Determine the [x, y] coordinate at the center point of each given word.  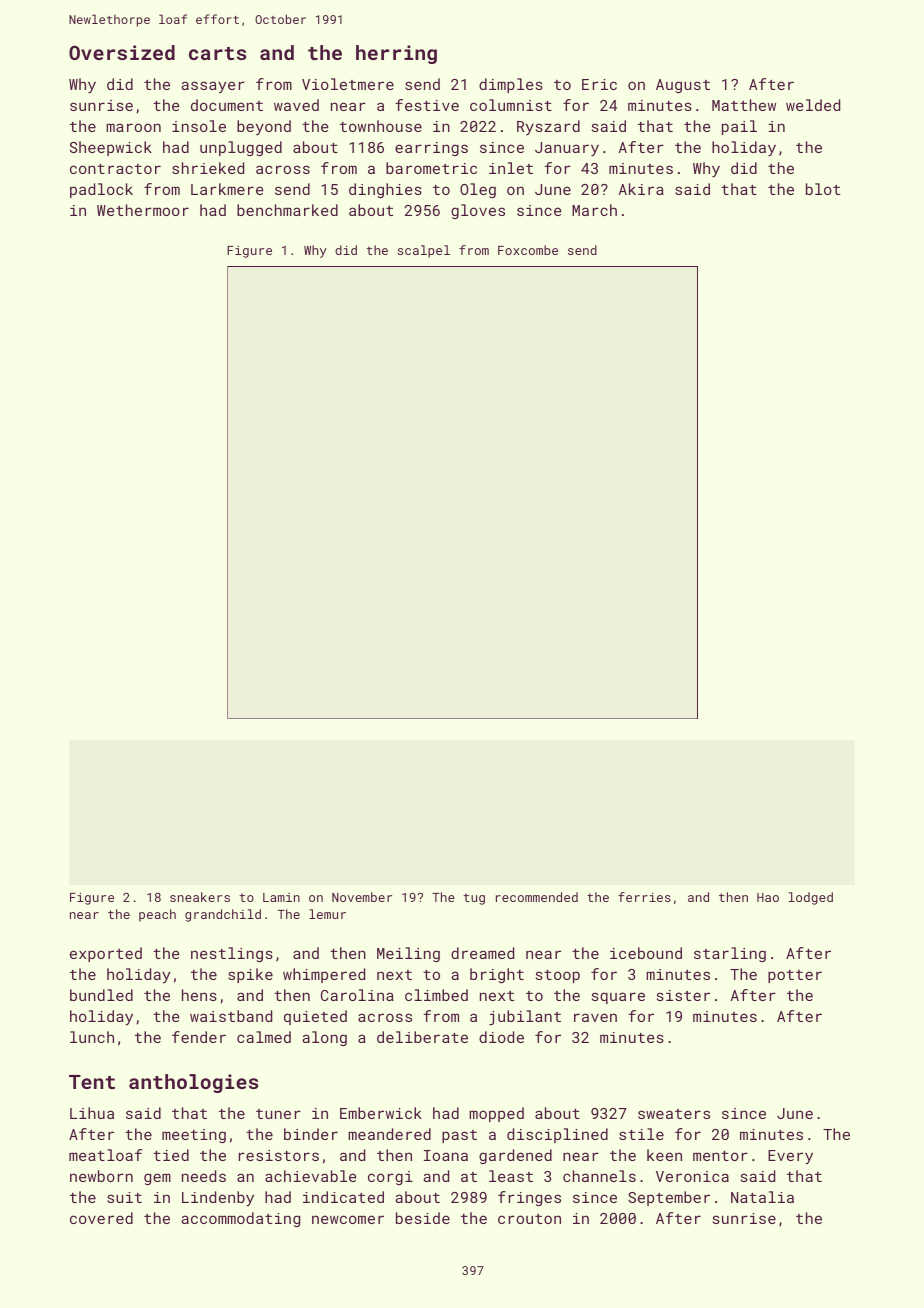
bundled [101, 995]
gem [157, 1179]
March [594, 210]
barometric [431, 168]
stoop [558, 976]
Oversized [122, 52]
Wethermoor [143, 210]
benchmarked [287, 210]
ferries [644, 897]
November [362, 897]
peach [157, 915]
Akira [641, 189]
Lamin [281, 897]
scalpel [424, 251]
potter [795, 976]
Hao [768, 897]
